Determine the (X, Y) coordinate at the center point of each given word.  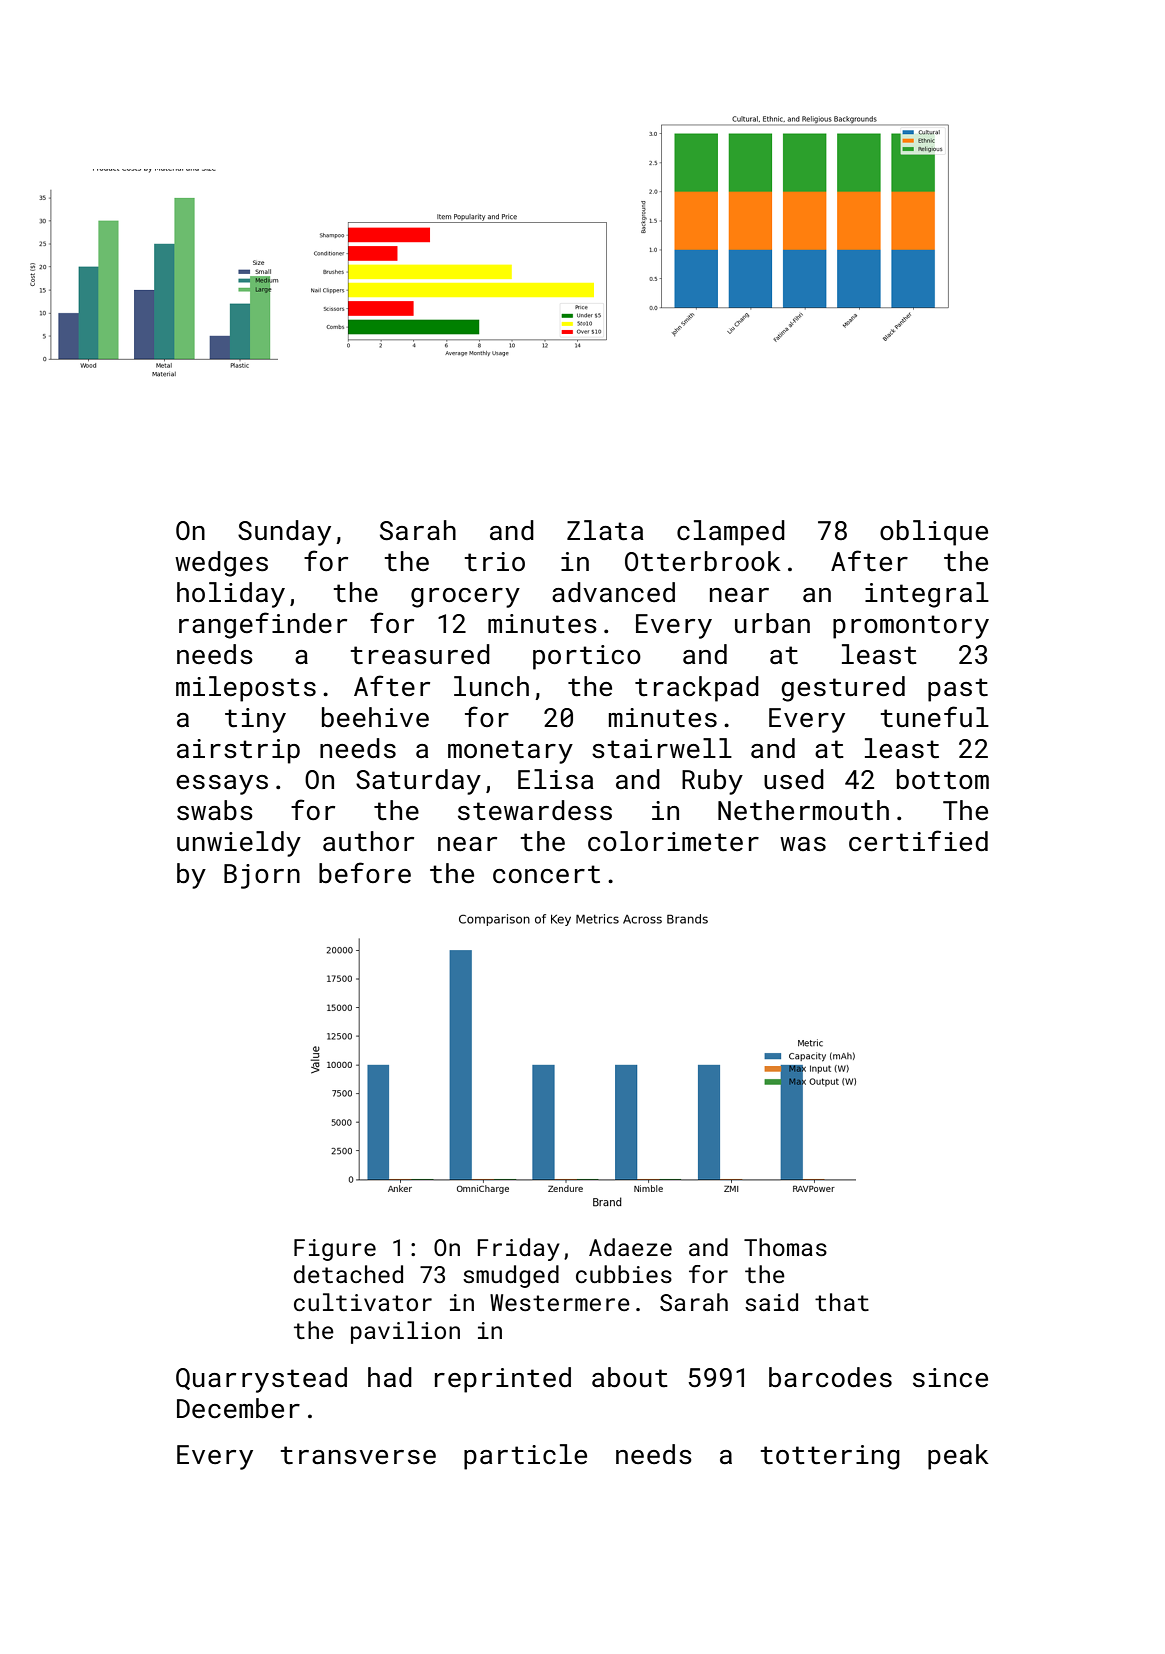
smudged (511, 1276)
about (630, 1377)
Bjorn (262, 876)
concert (546, 874)
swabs (215, 810)
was (803, 844)
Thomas (785, 1247)
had (390, 1377)
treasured (420, 654)
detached (348, 1274)
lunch (491, 686)
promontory (911, 627)
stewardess (535, 810)
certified (918, 841)
